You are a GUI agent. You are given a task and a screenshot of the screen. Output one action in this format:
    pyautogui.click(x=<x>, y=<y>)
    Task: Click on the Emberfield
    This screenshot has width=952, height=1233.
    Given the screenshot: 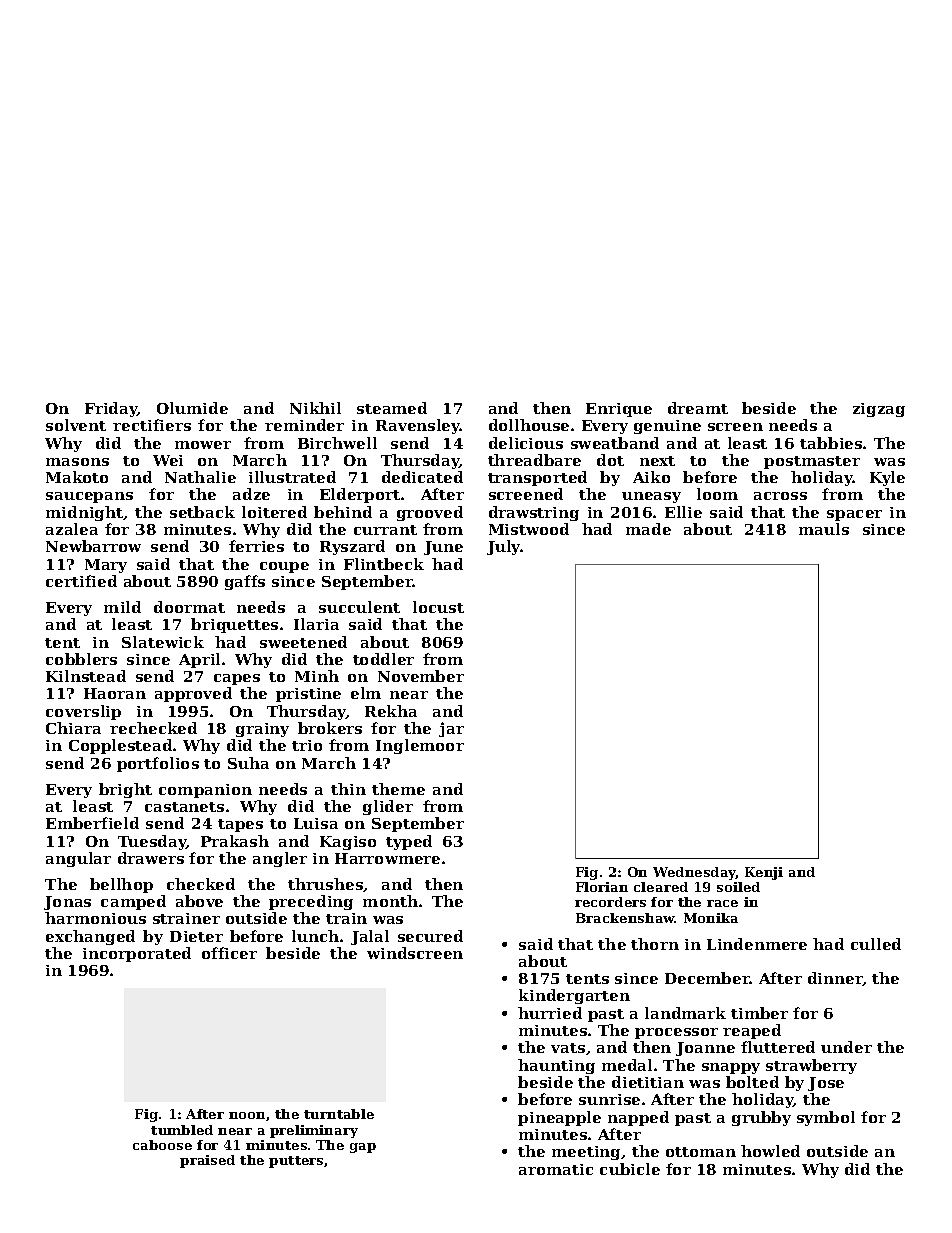 What is the action you would take?
    pyautogui.click(x=92, y=823)
